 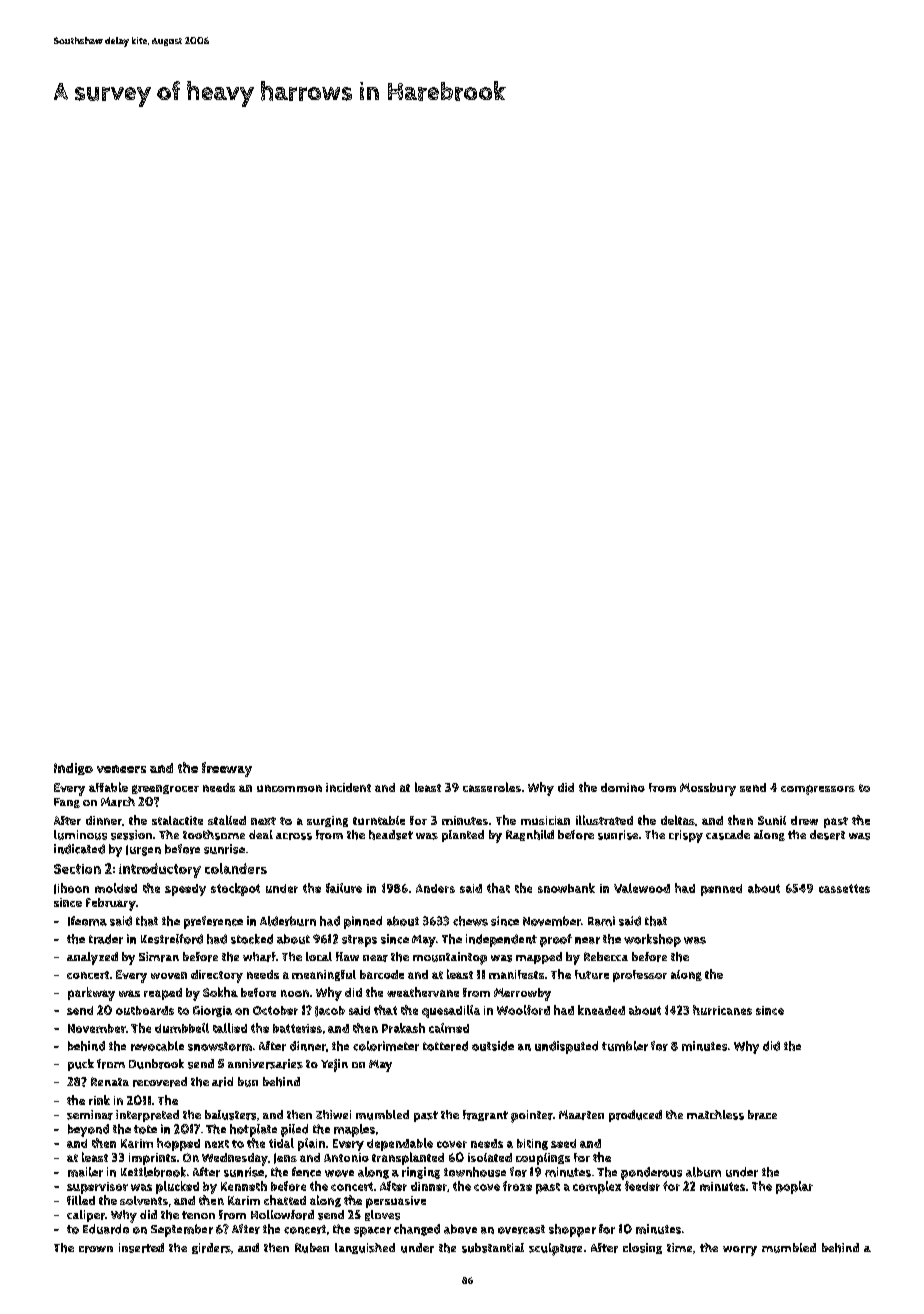 What do you see at coordinates (530, 835) in the screenshot?
I see `Ragnhild` at bounding box center [530, 835].
